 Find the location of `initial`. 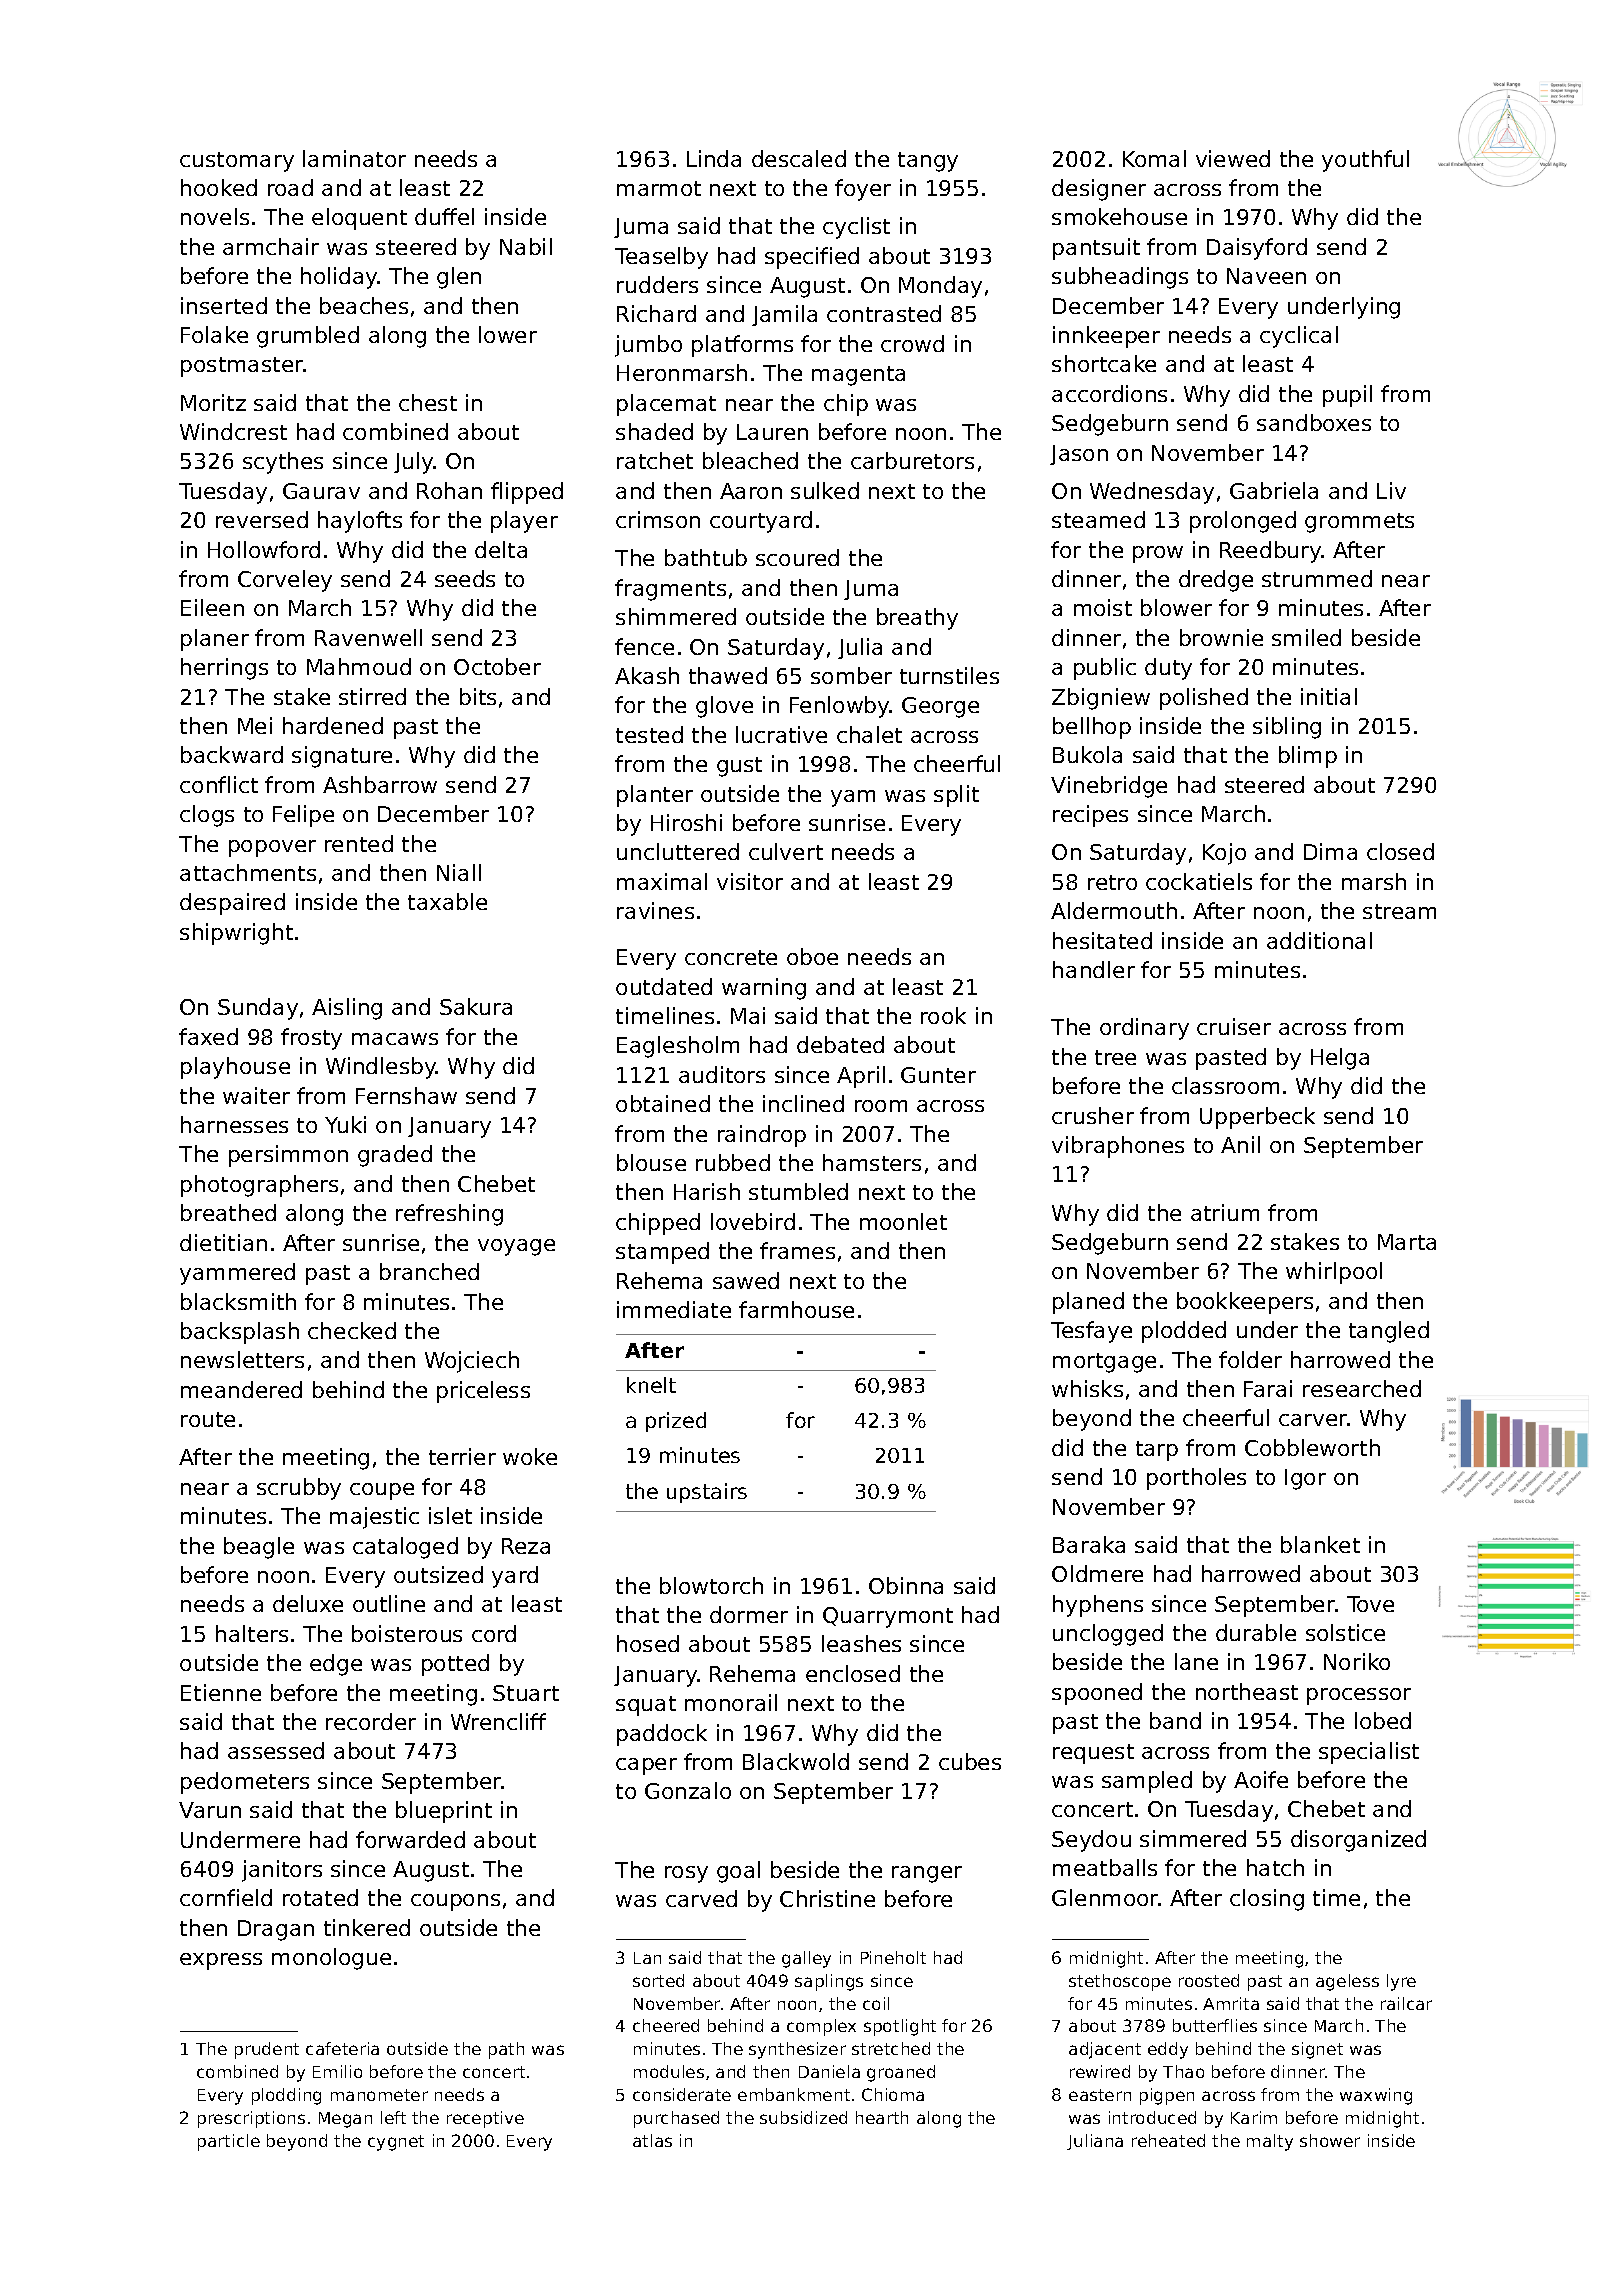

initial is located at coordinates (1329, 696).
